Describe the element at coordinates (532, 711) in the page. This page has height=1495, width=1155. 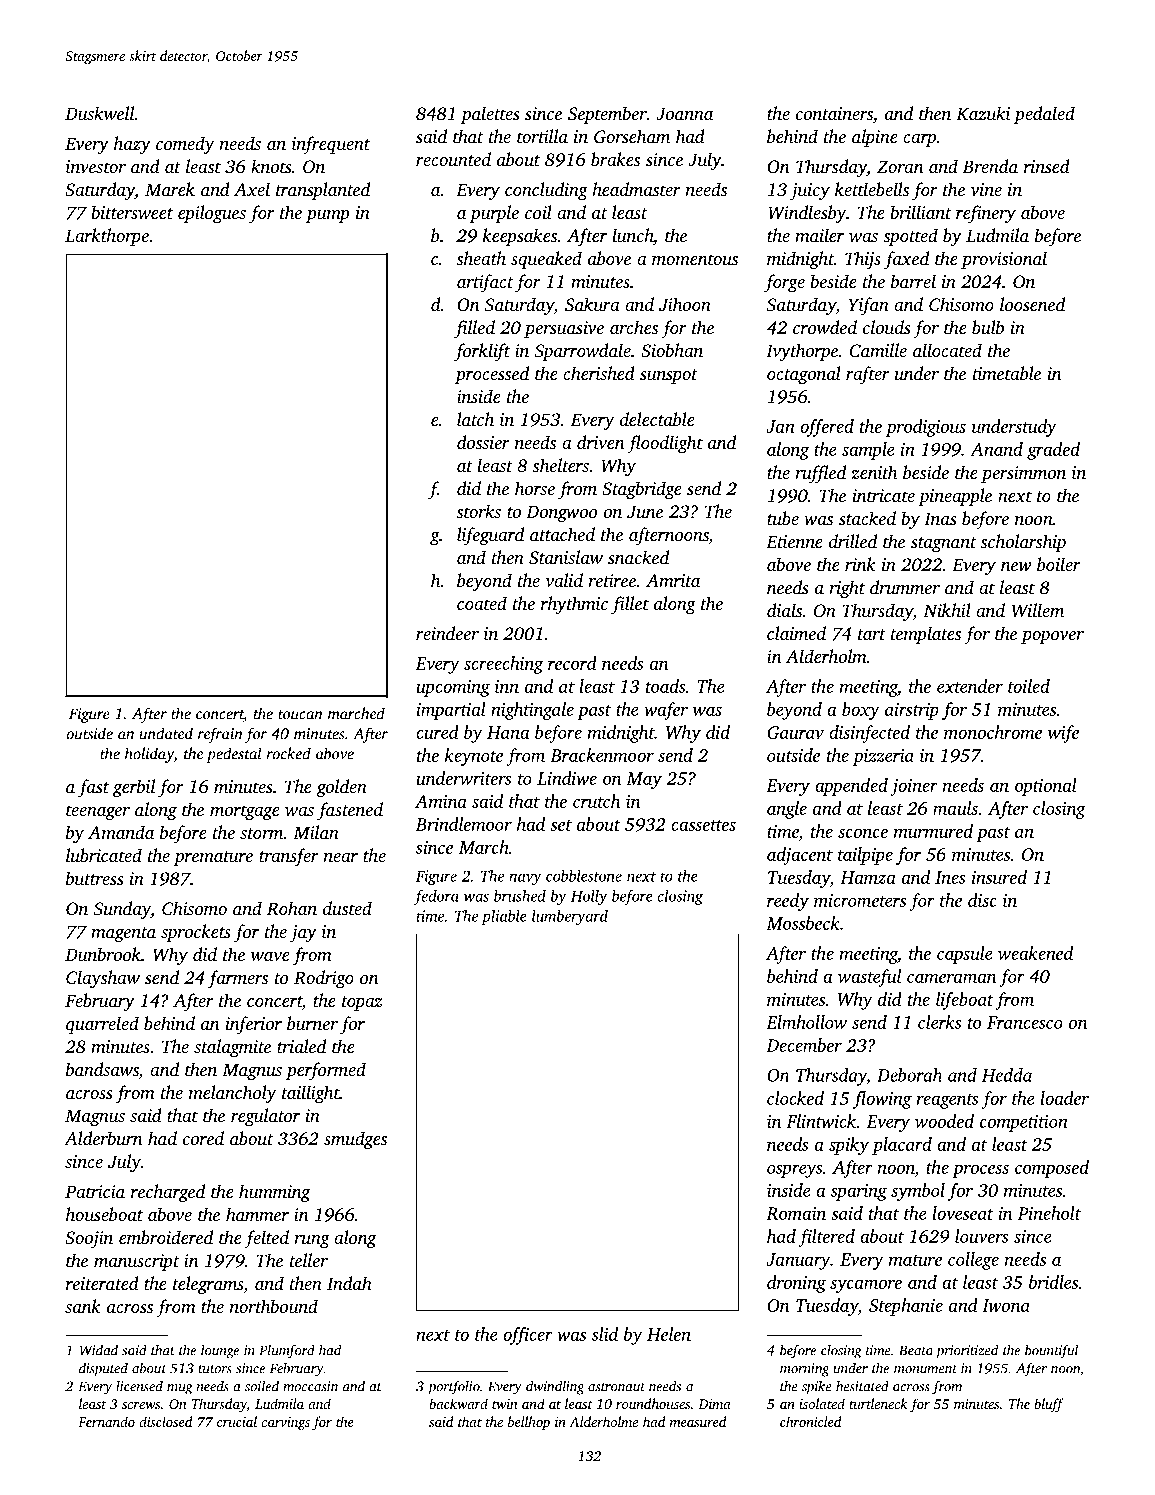
I see `nightingale` at that location.
